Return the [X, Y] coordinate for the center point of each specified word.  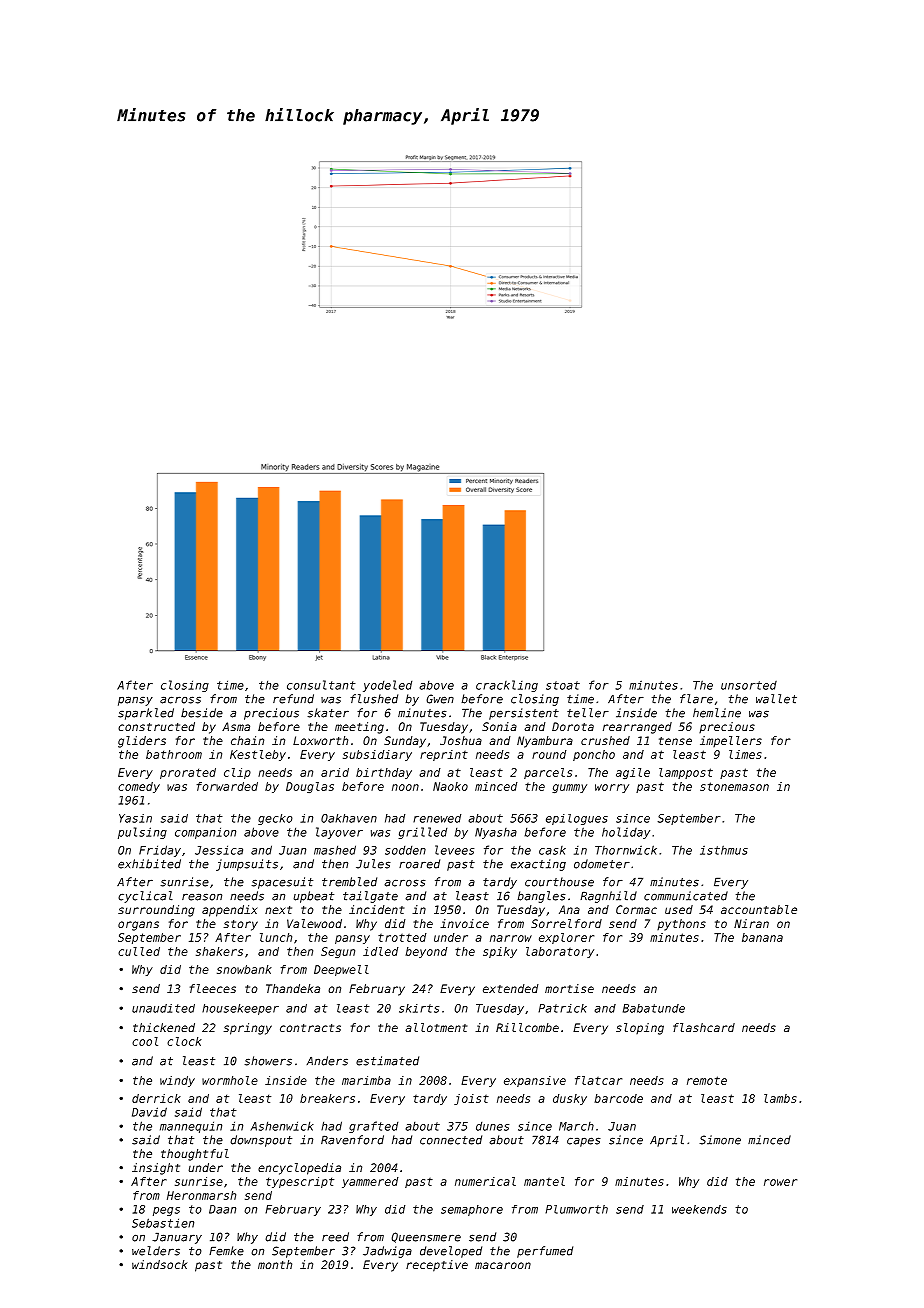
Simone [720, 1140]
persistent [524, 714]
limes [745, 754]
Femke [226, 1251]
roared [419, 864]
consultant [321, 685]
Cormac [636, 909]
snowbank [244, 969]
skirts [419, 1008]
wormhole [230, 1080]
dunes [492, 1126]
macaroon [503, 1265]
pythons [681, 925]
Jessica [219, 850]
